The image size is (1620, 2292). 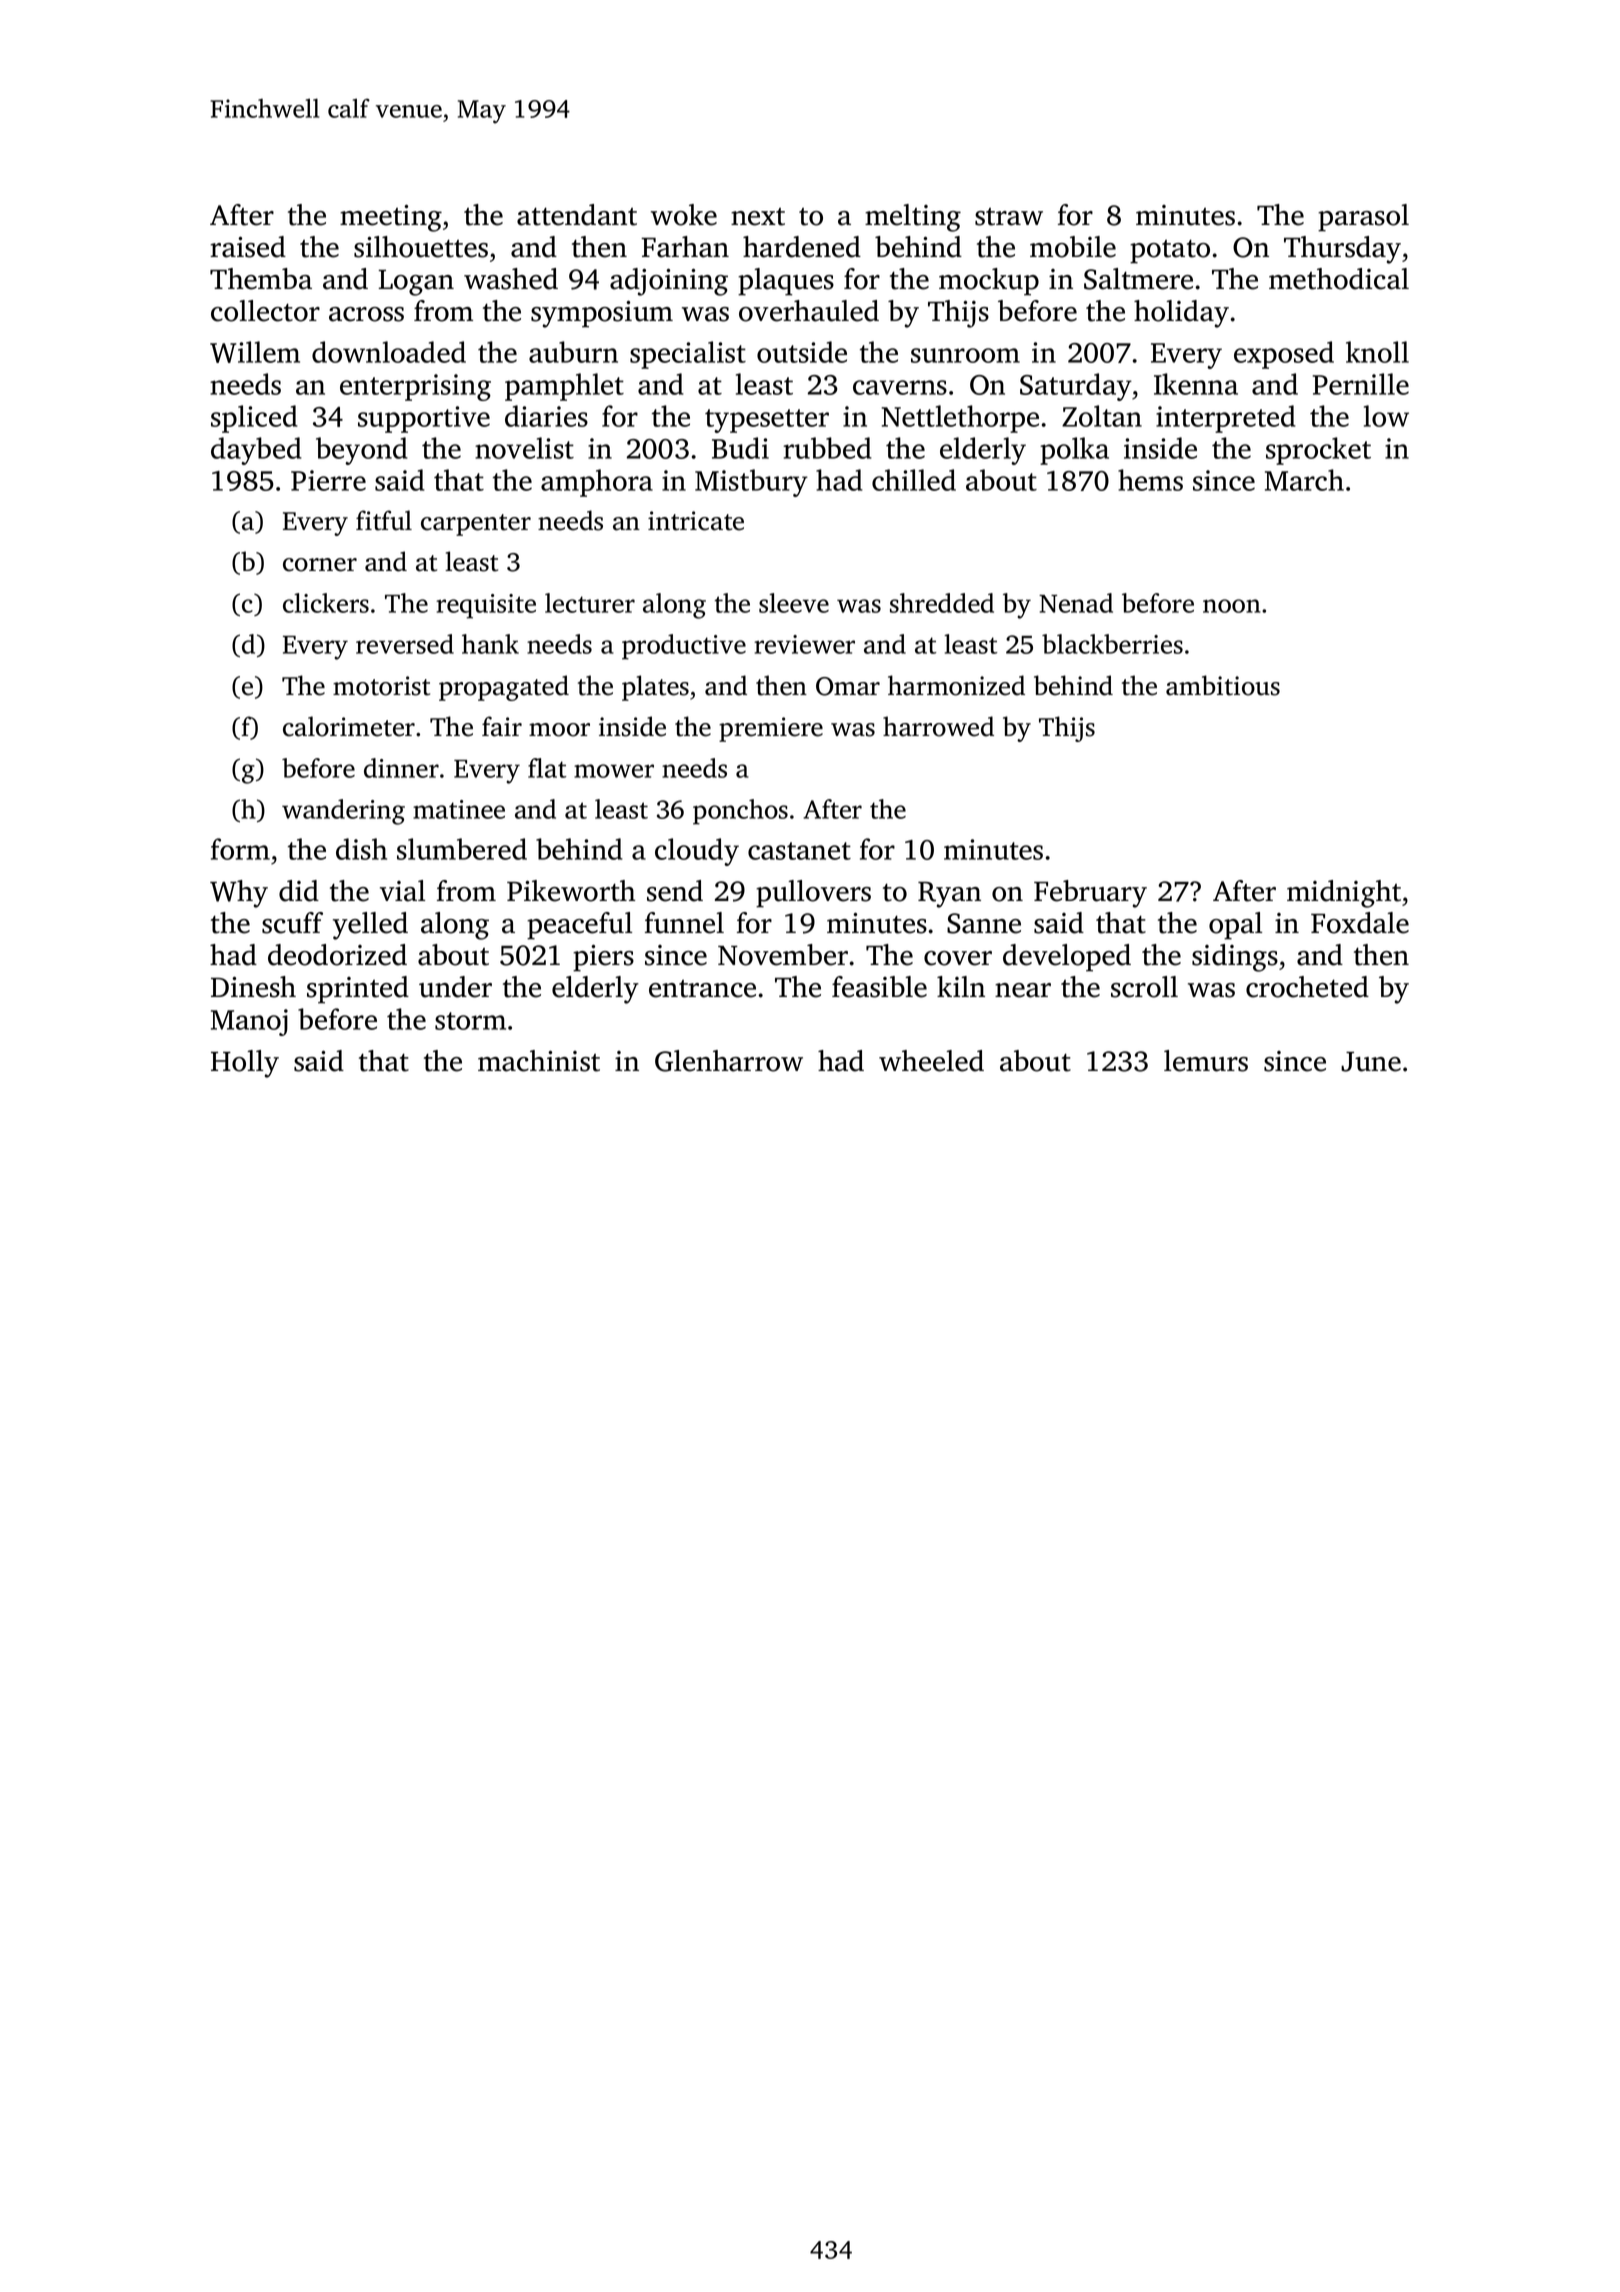 I want to click on corner, so click(x=320, y=565).
